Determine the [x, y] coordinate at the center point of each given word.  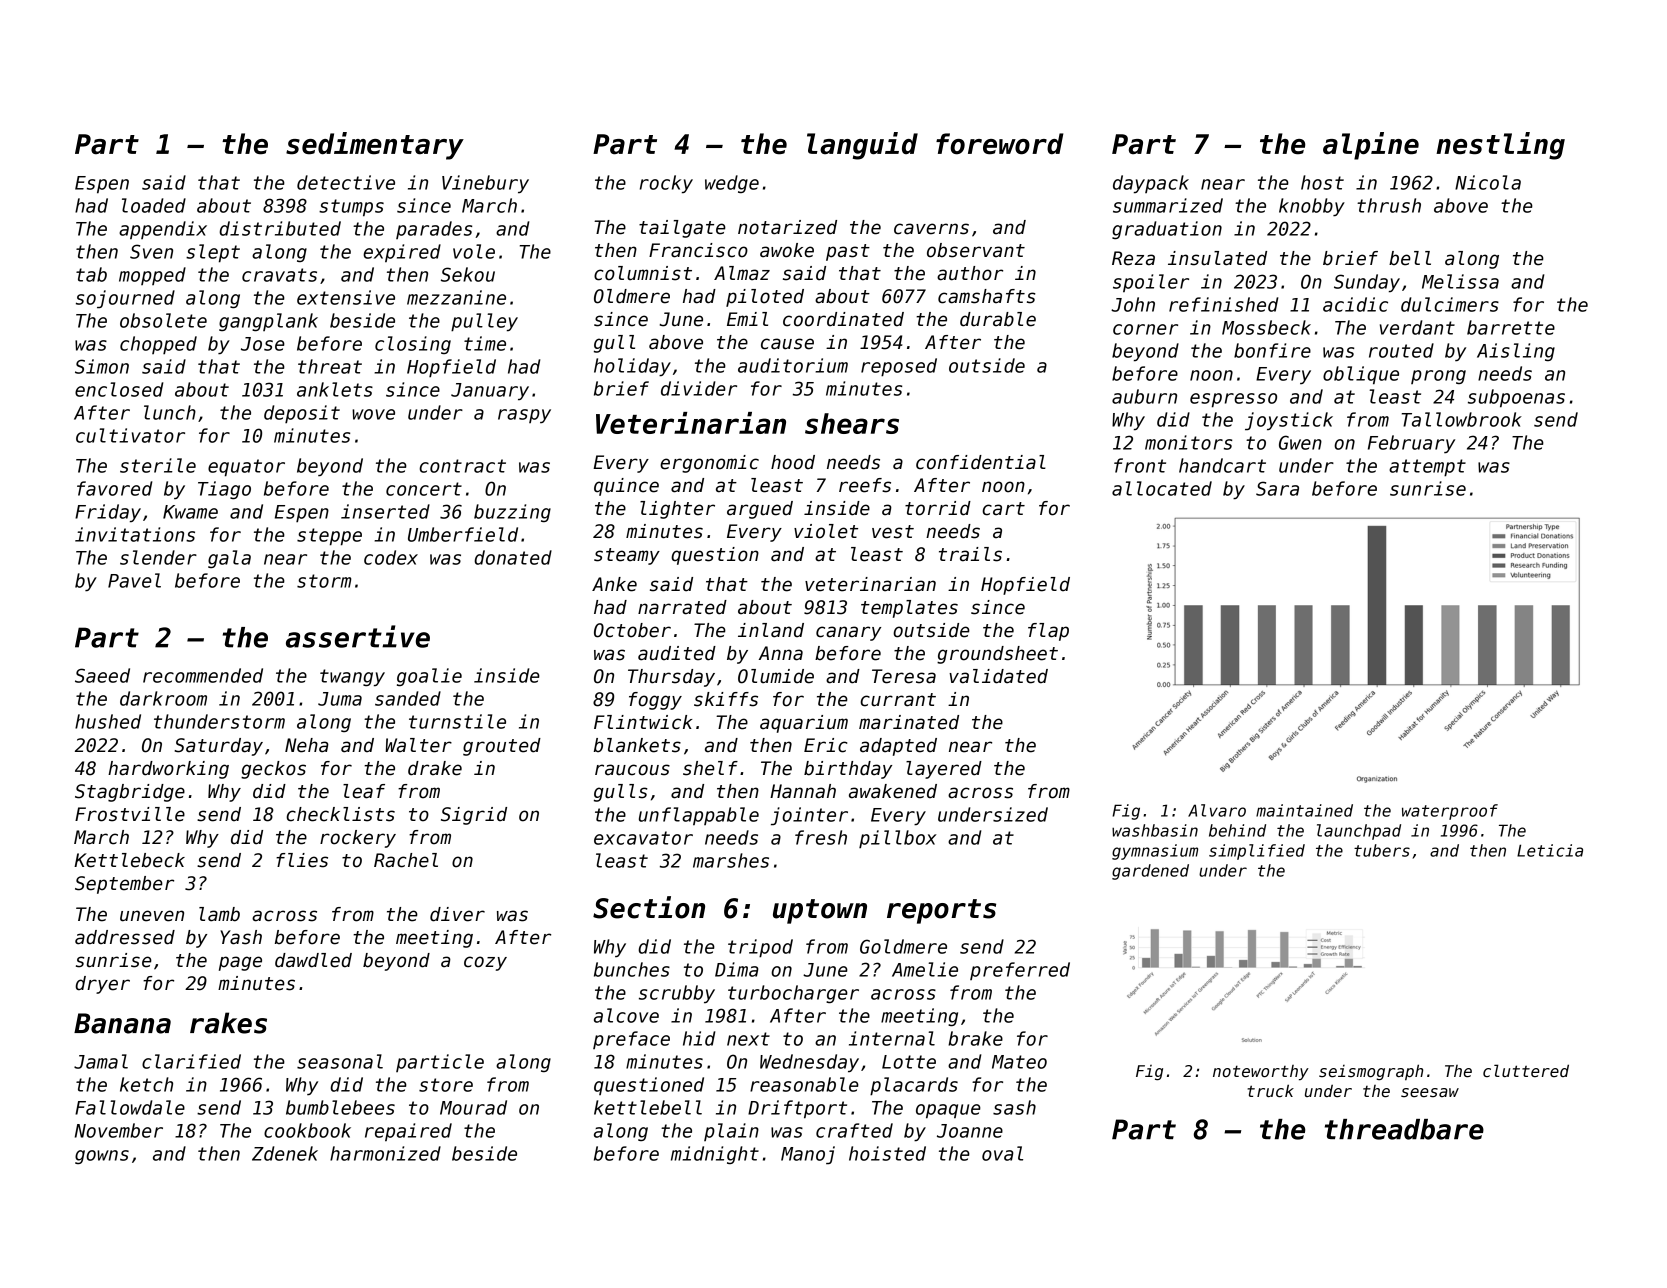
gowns [102, 1157]
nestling [1500, 146]
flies [302, 860]
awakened [893, 791]
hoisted [887, 1153]
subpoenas [1516, 398]
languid [862, 146]
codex [391, 557]
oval [1002, 1153]
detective [346, 182]
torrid [938, 508]
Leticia [1550, 850]
